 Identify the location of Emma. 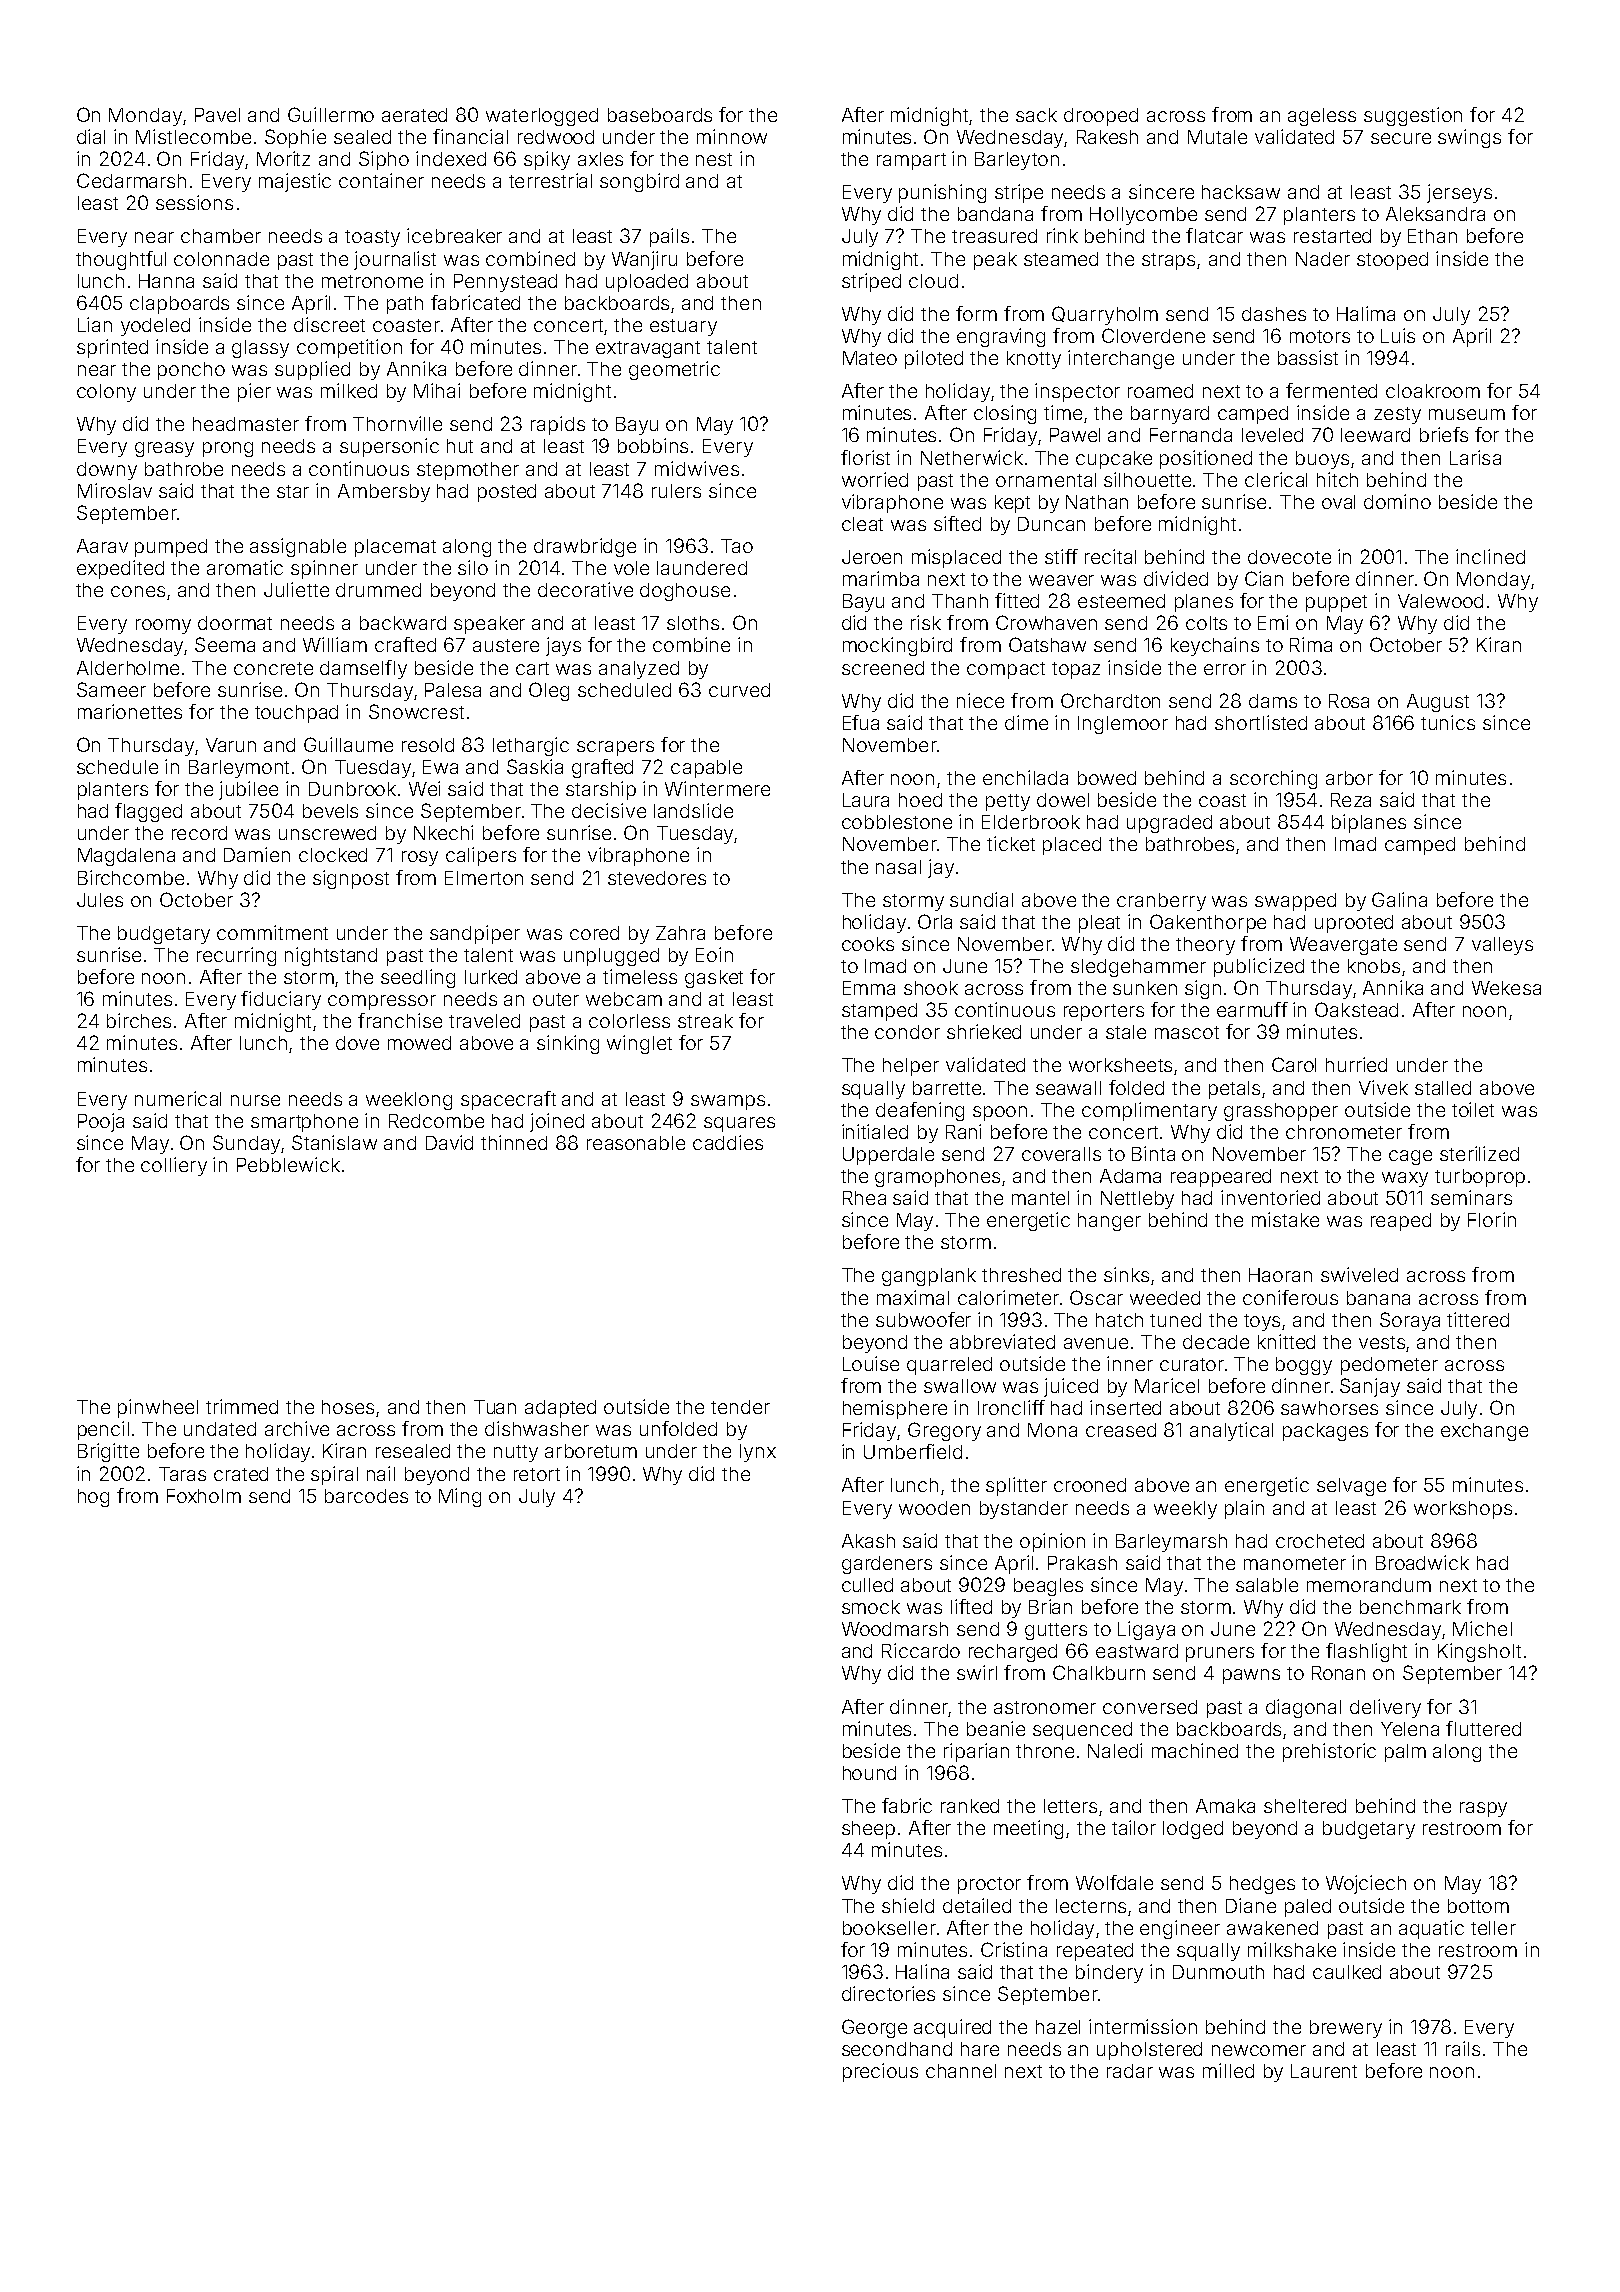
(869, 988).
